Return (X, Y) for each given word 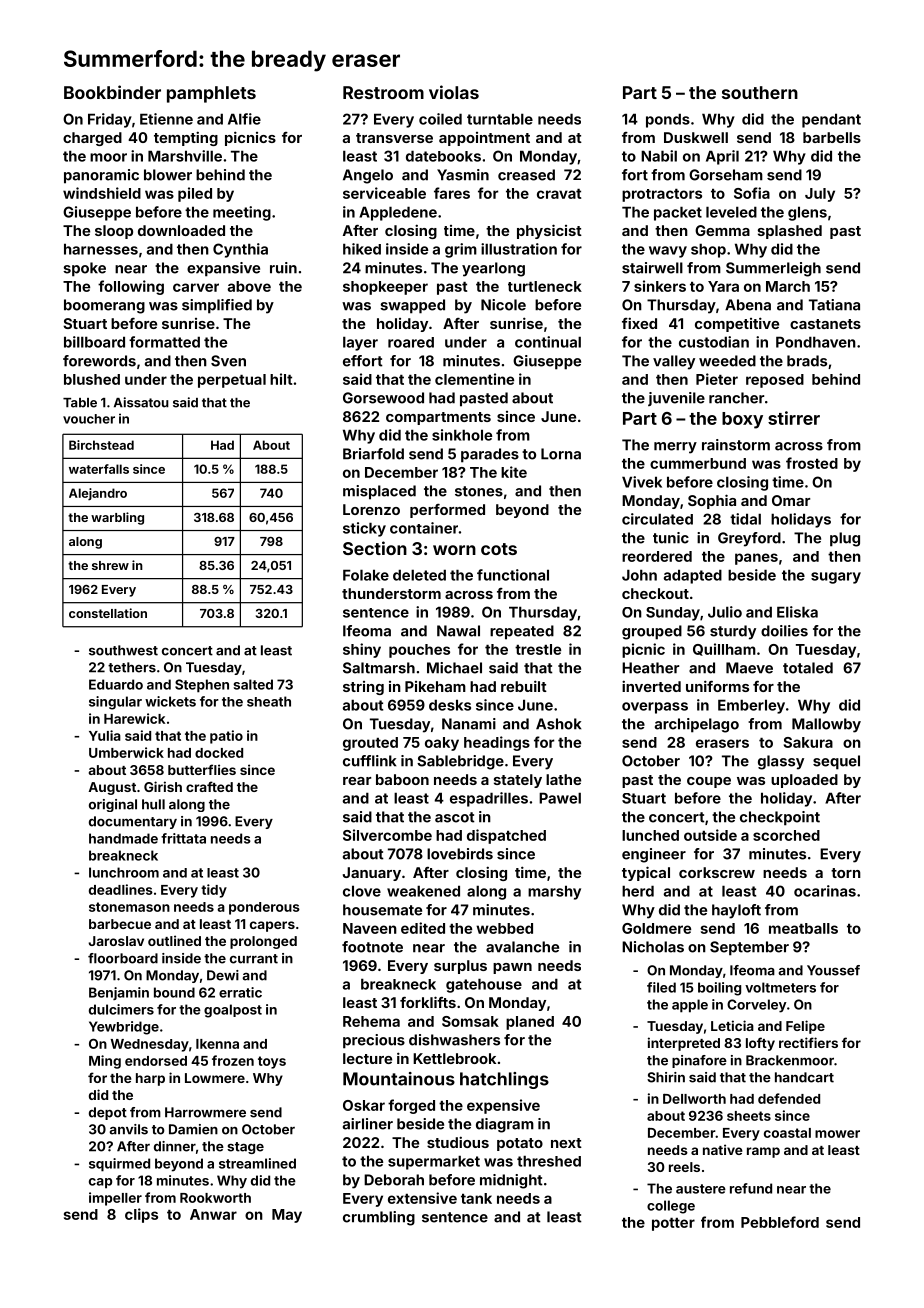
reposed (775, 381)
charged (92, 139)
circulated (657, 519)
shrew (110, 565)
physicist (549, 231)
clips (141, 1215)
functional (513, 575)
